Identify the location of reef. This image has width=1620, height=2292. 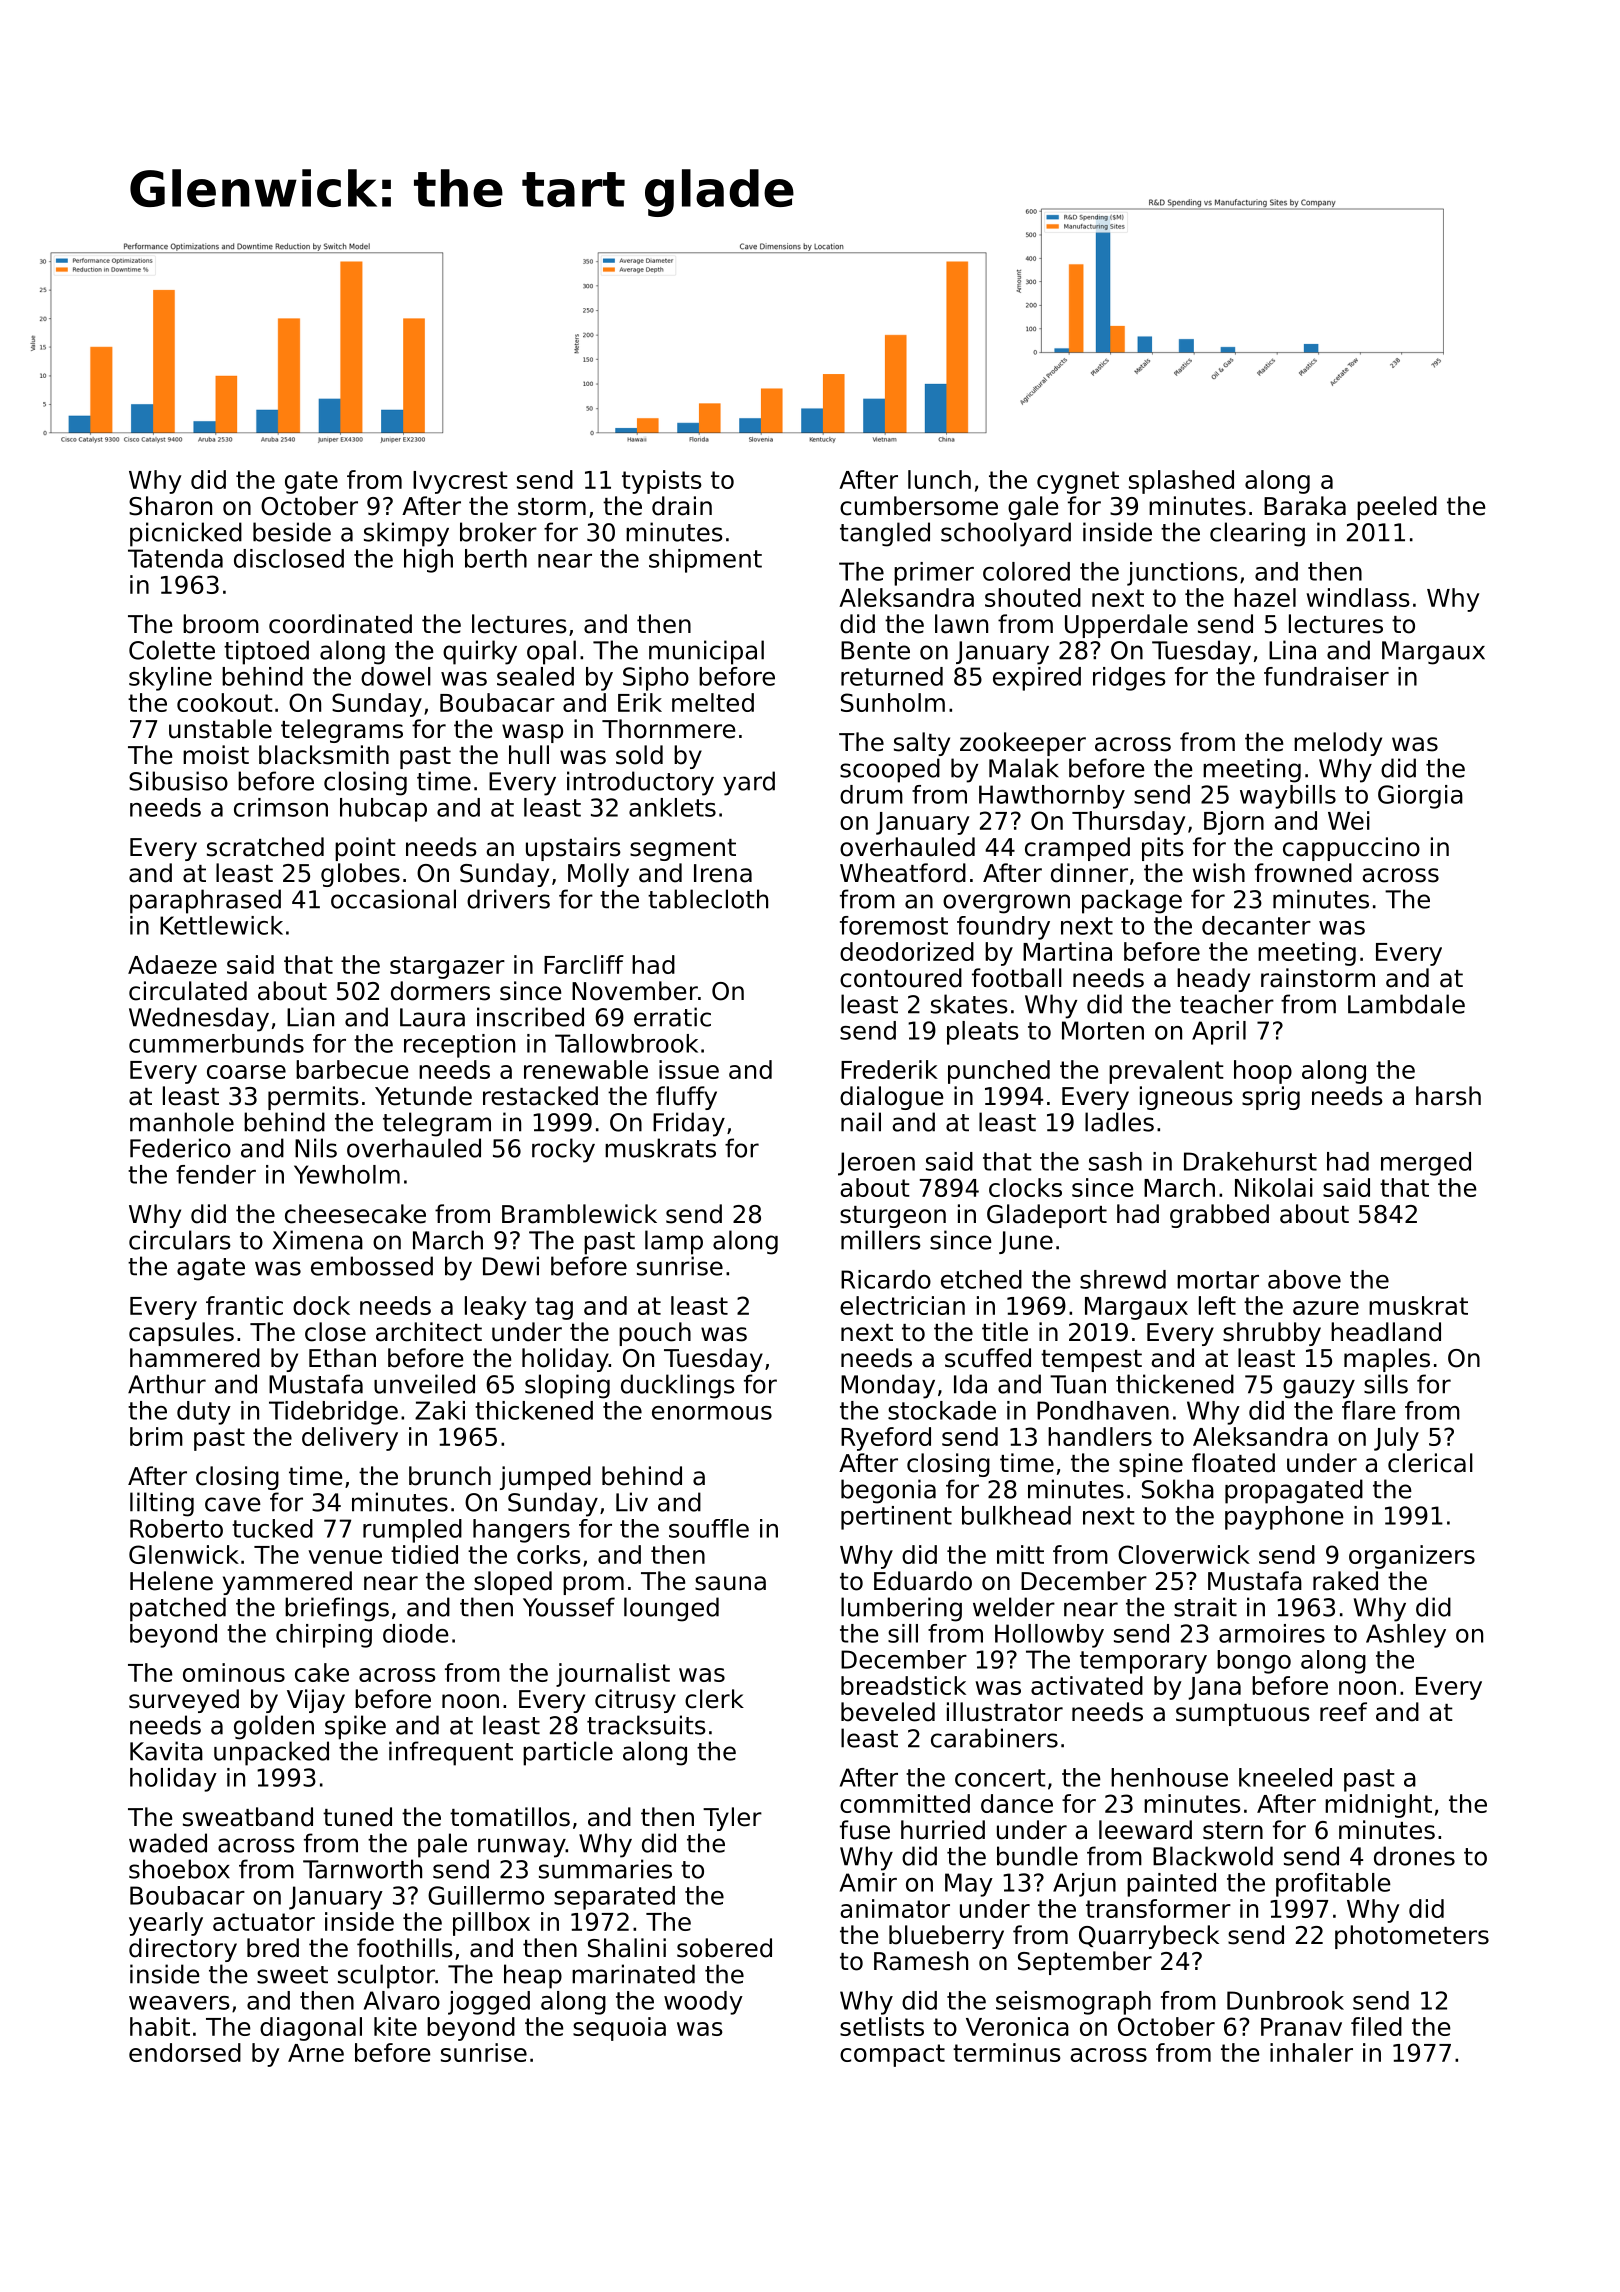
(1343, 1712).
